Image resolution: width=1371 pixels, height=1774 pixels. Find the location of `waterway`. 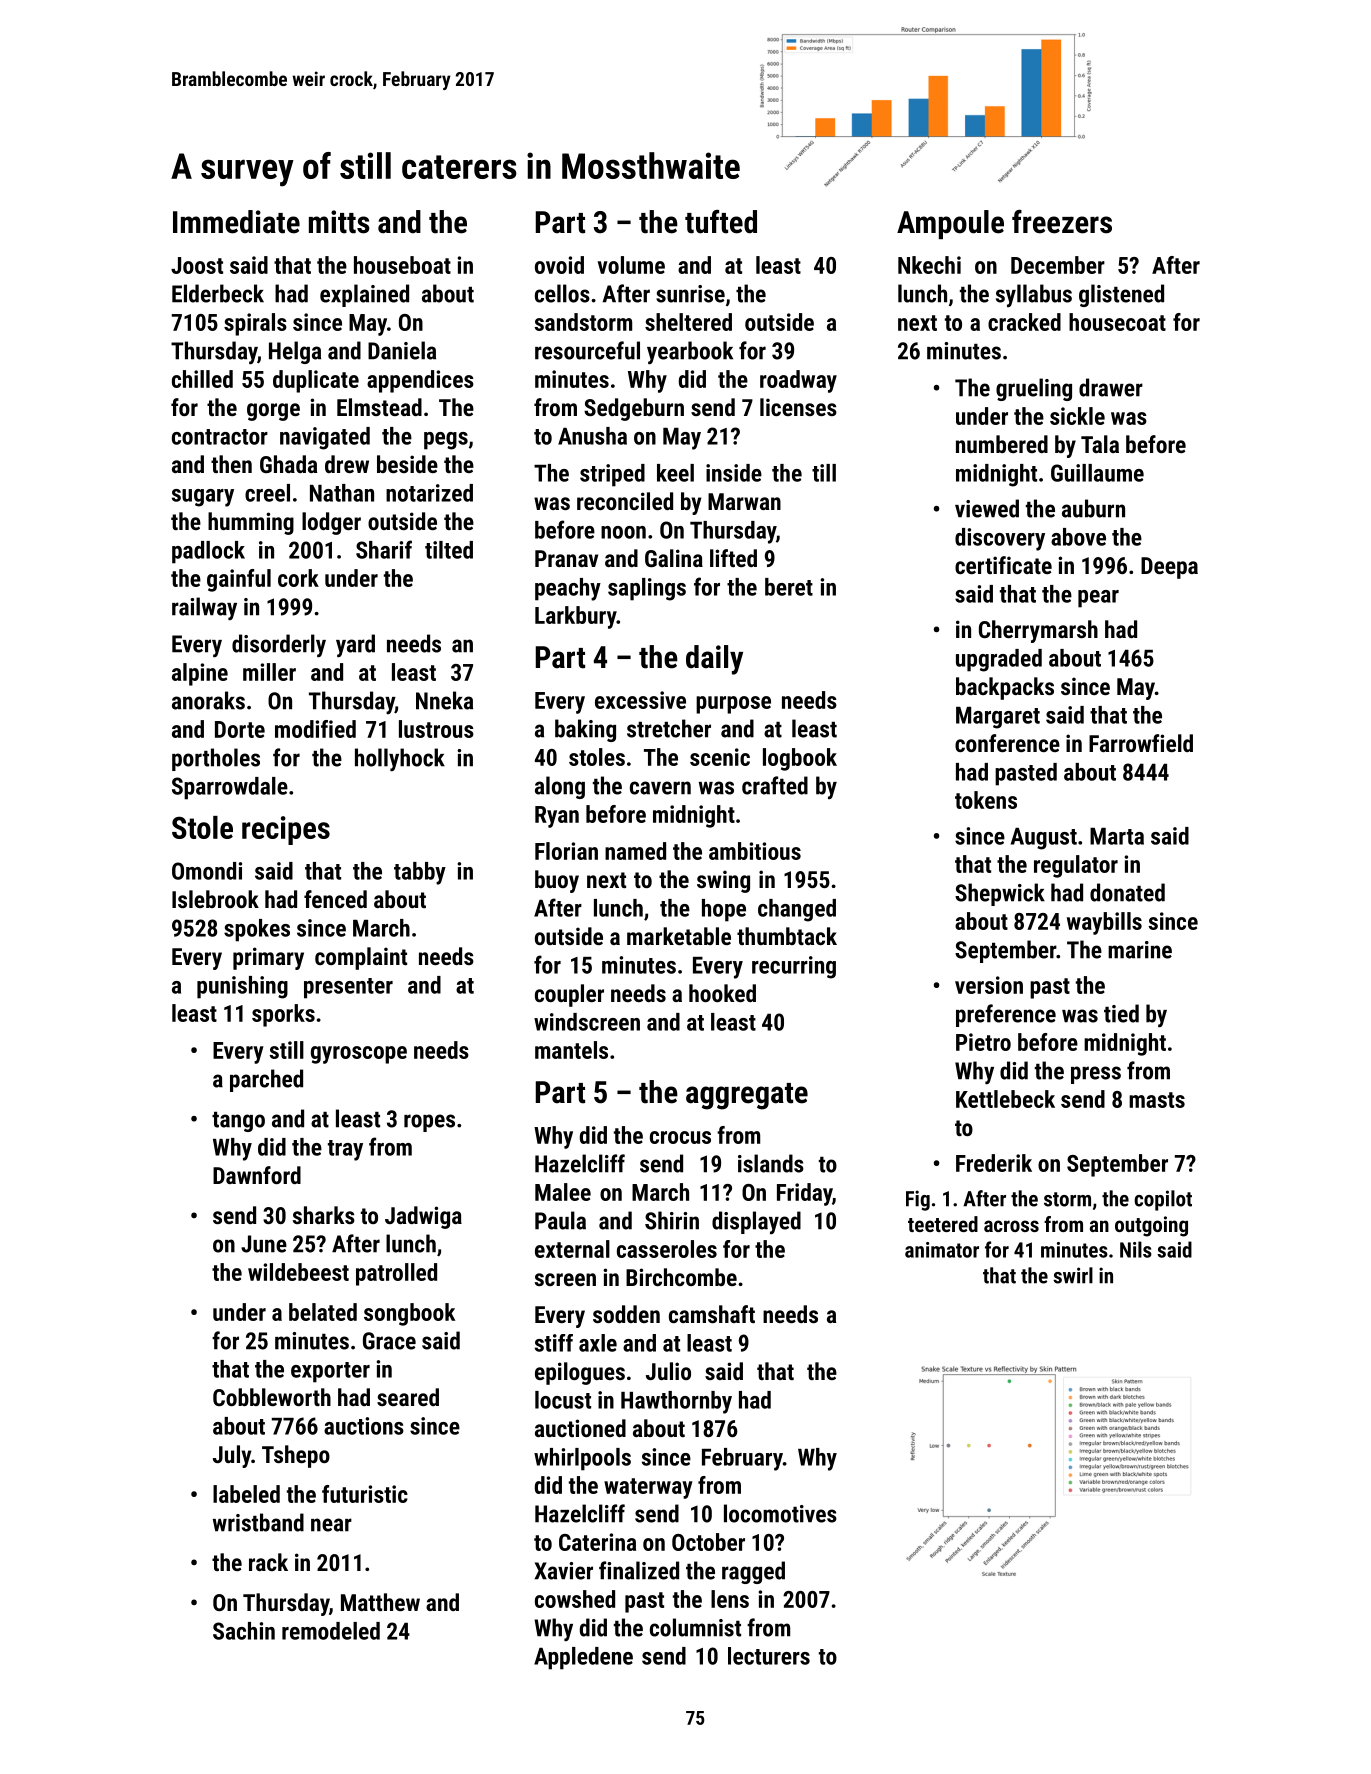

waterway is located at coordinates (648, 1488).
